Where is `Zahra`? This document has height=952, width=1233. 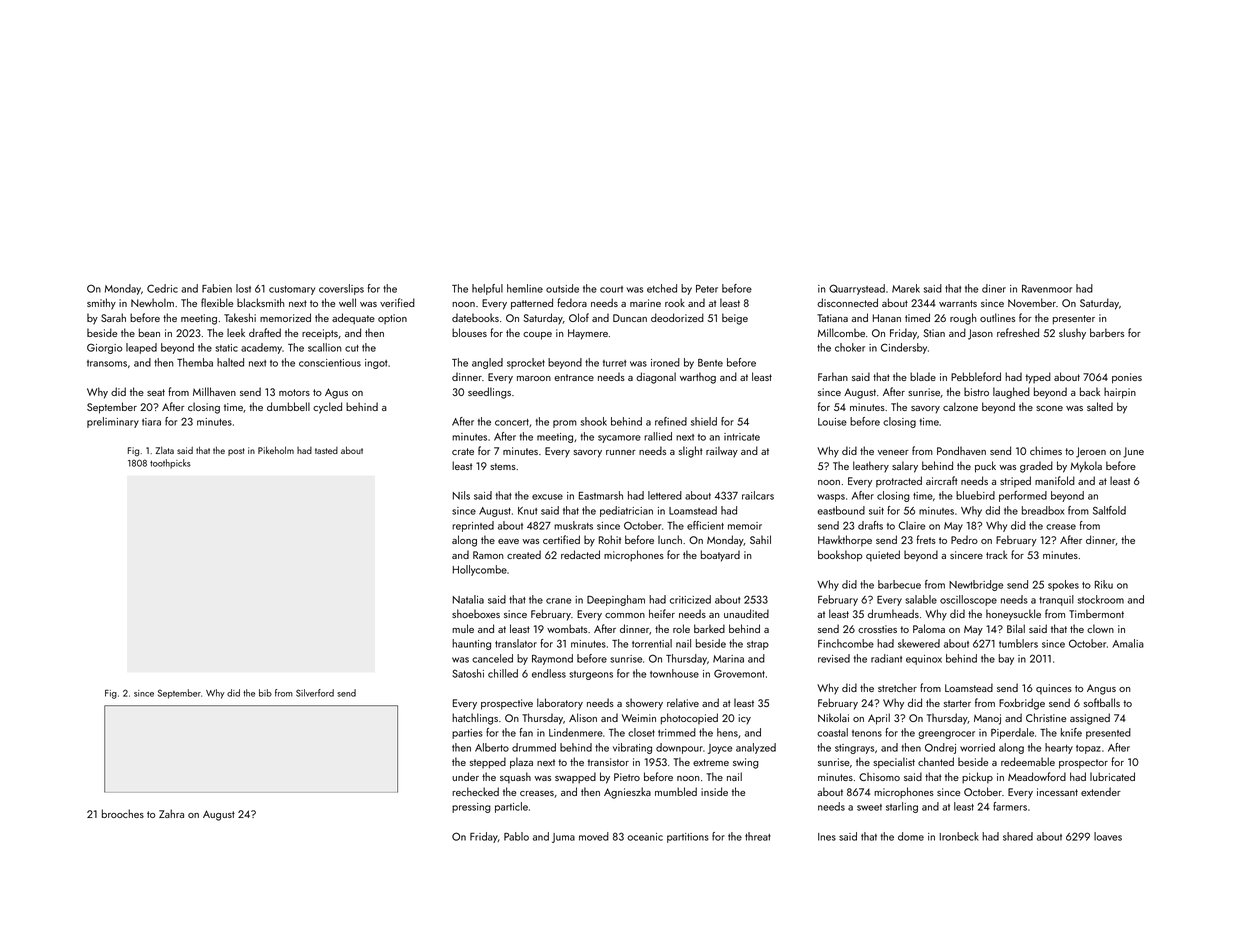
Zahra is located at coordinates (171, 813).
